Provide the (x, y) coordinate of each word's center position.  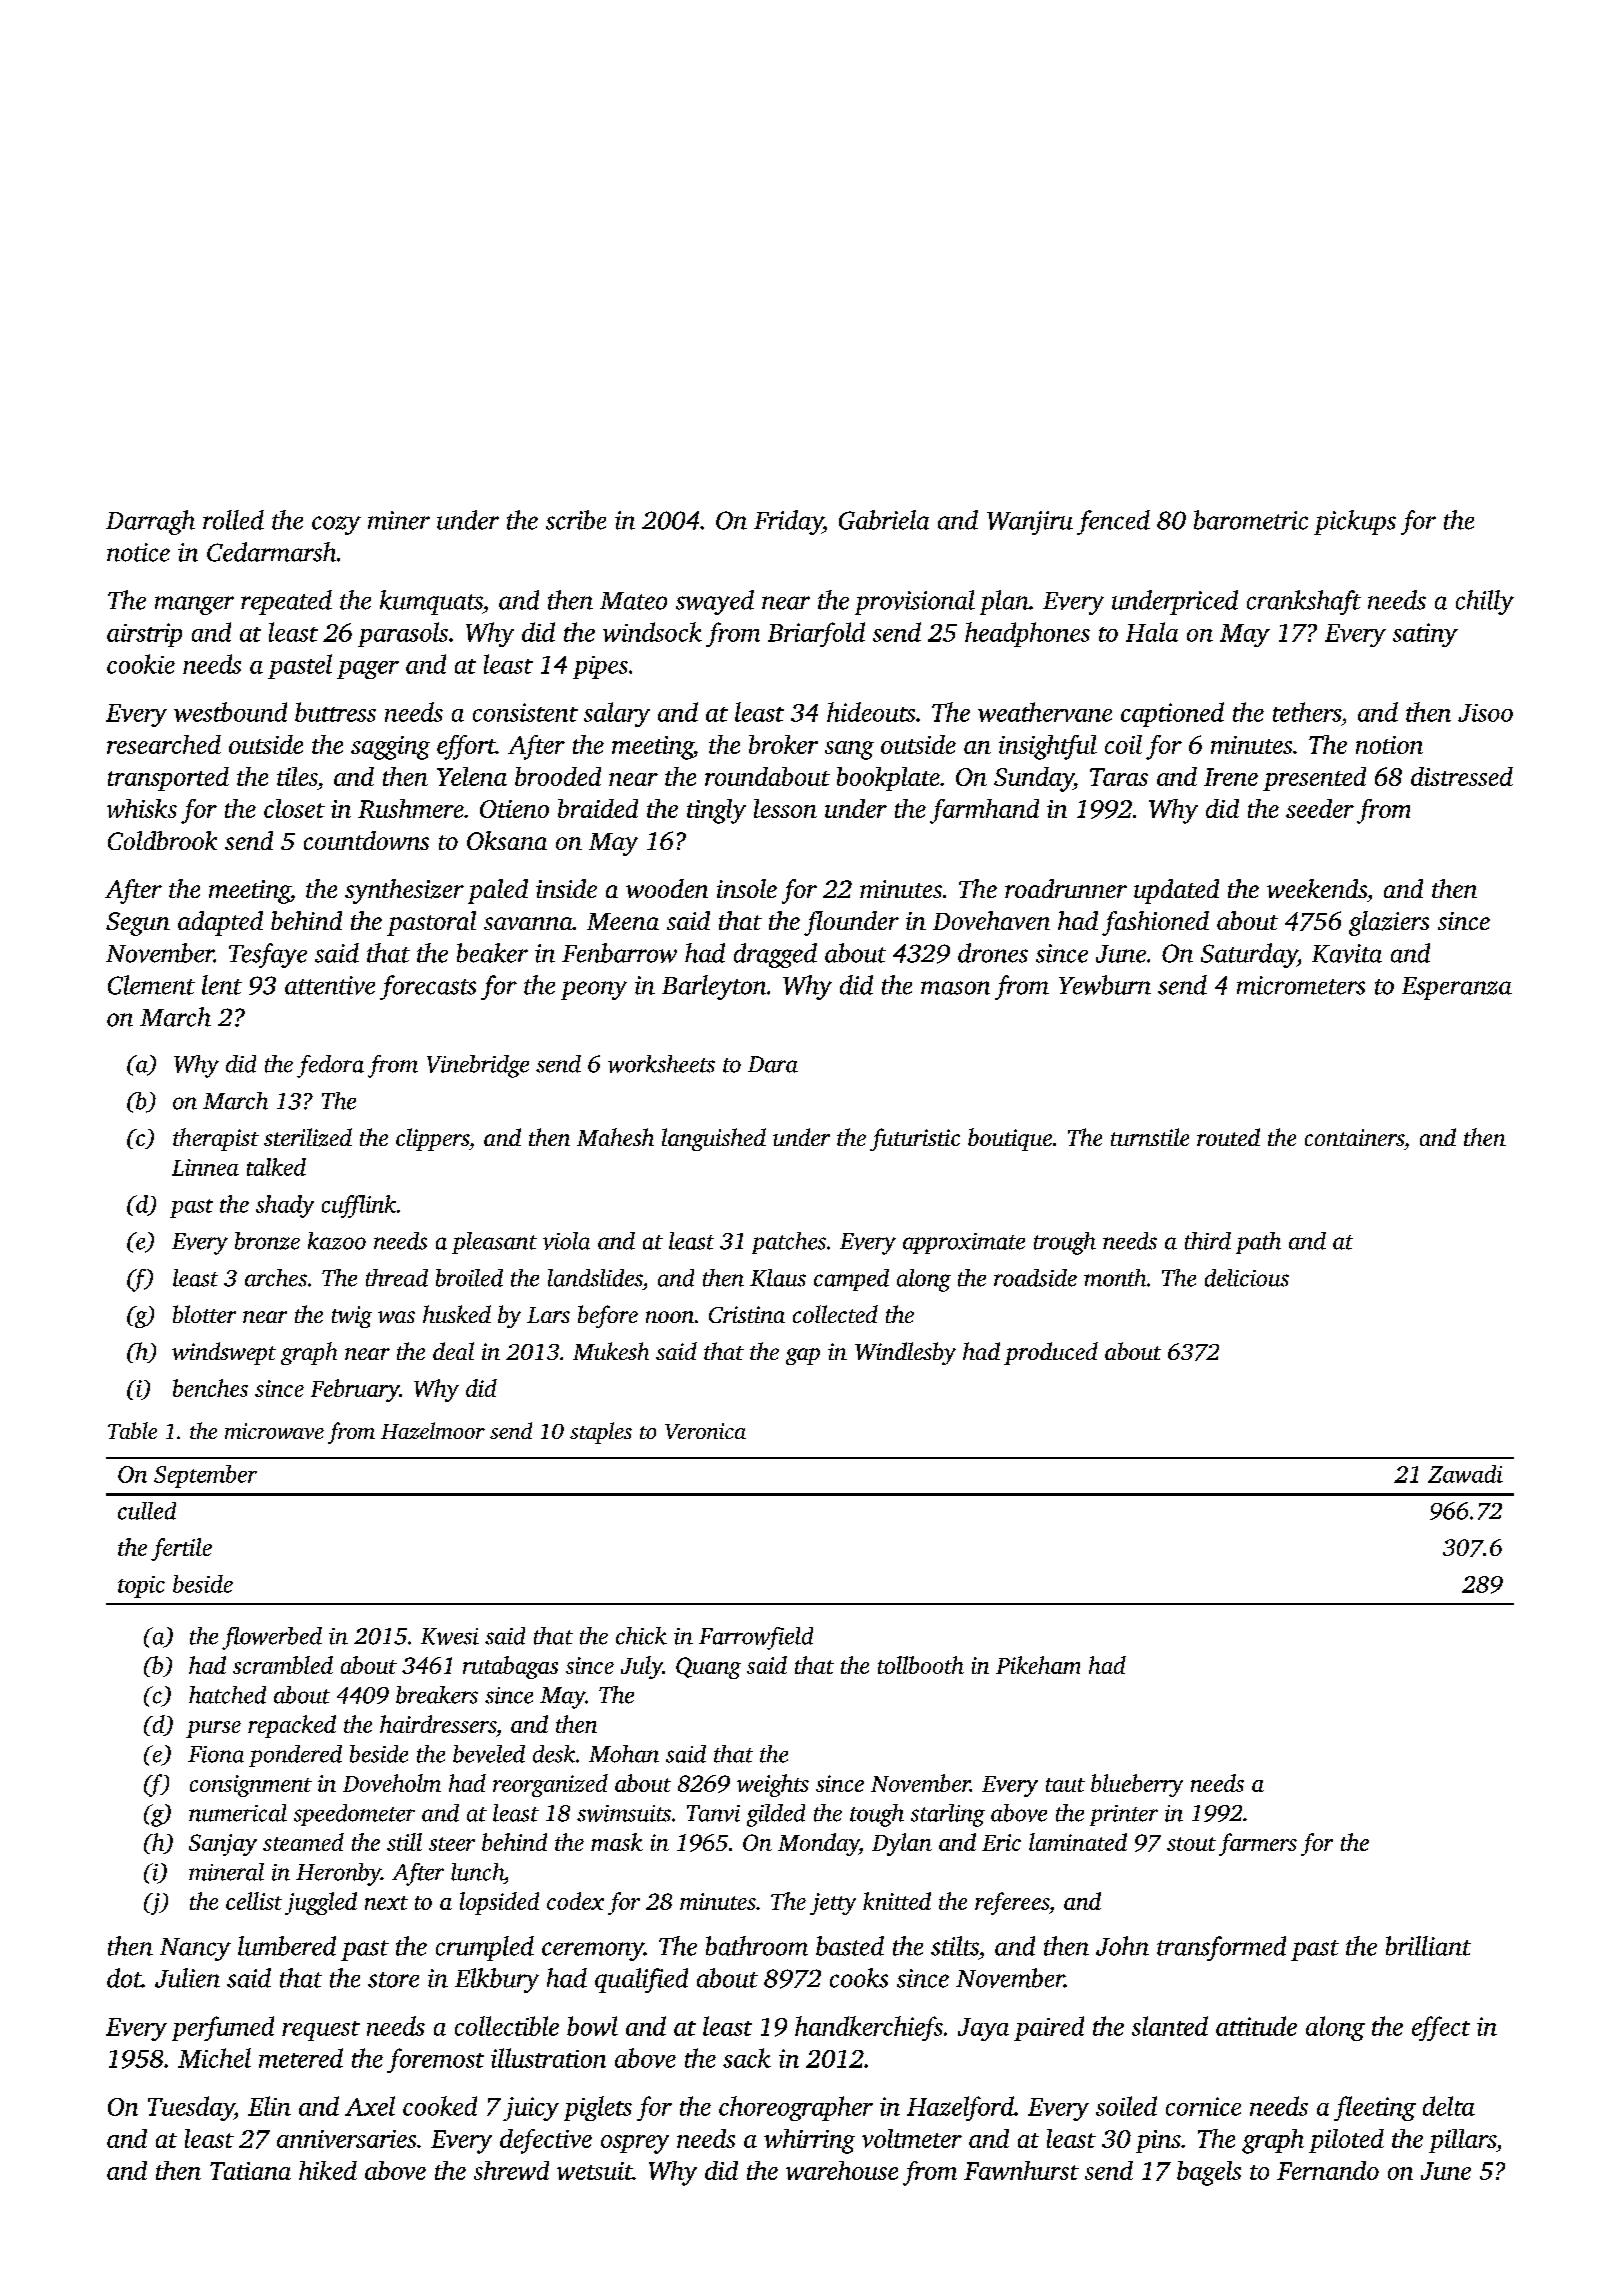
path (1258, 1243)
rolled (233, 520)
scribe (576, 520)
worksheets (661, 1064)
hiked (328, 2170)
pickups (1355, 522)
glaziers (1389, 923)
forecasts (428, 987)
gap (803, 1356)
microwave (274, 1431)
